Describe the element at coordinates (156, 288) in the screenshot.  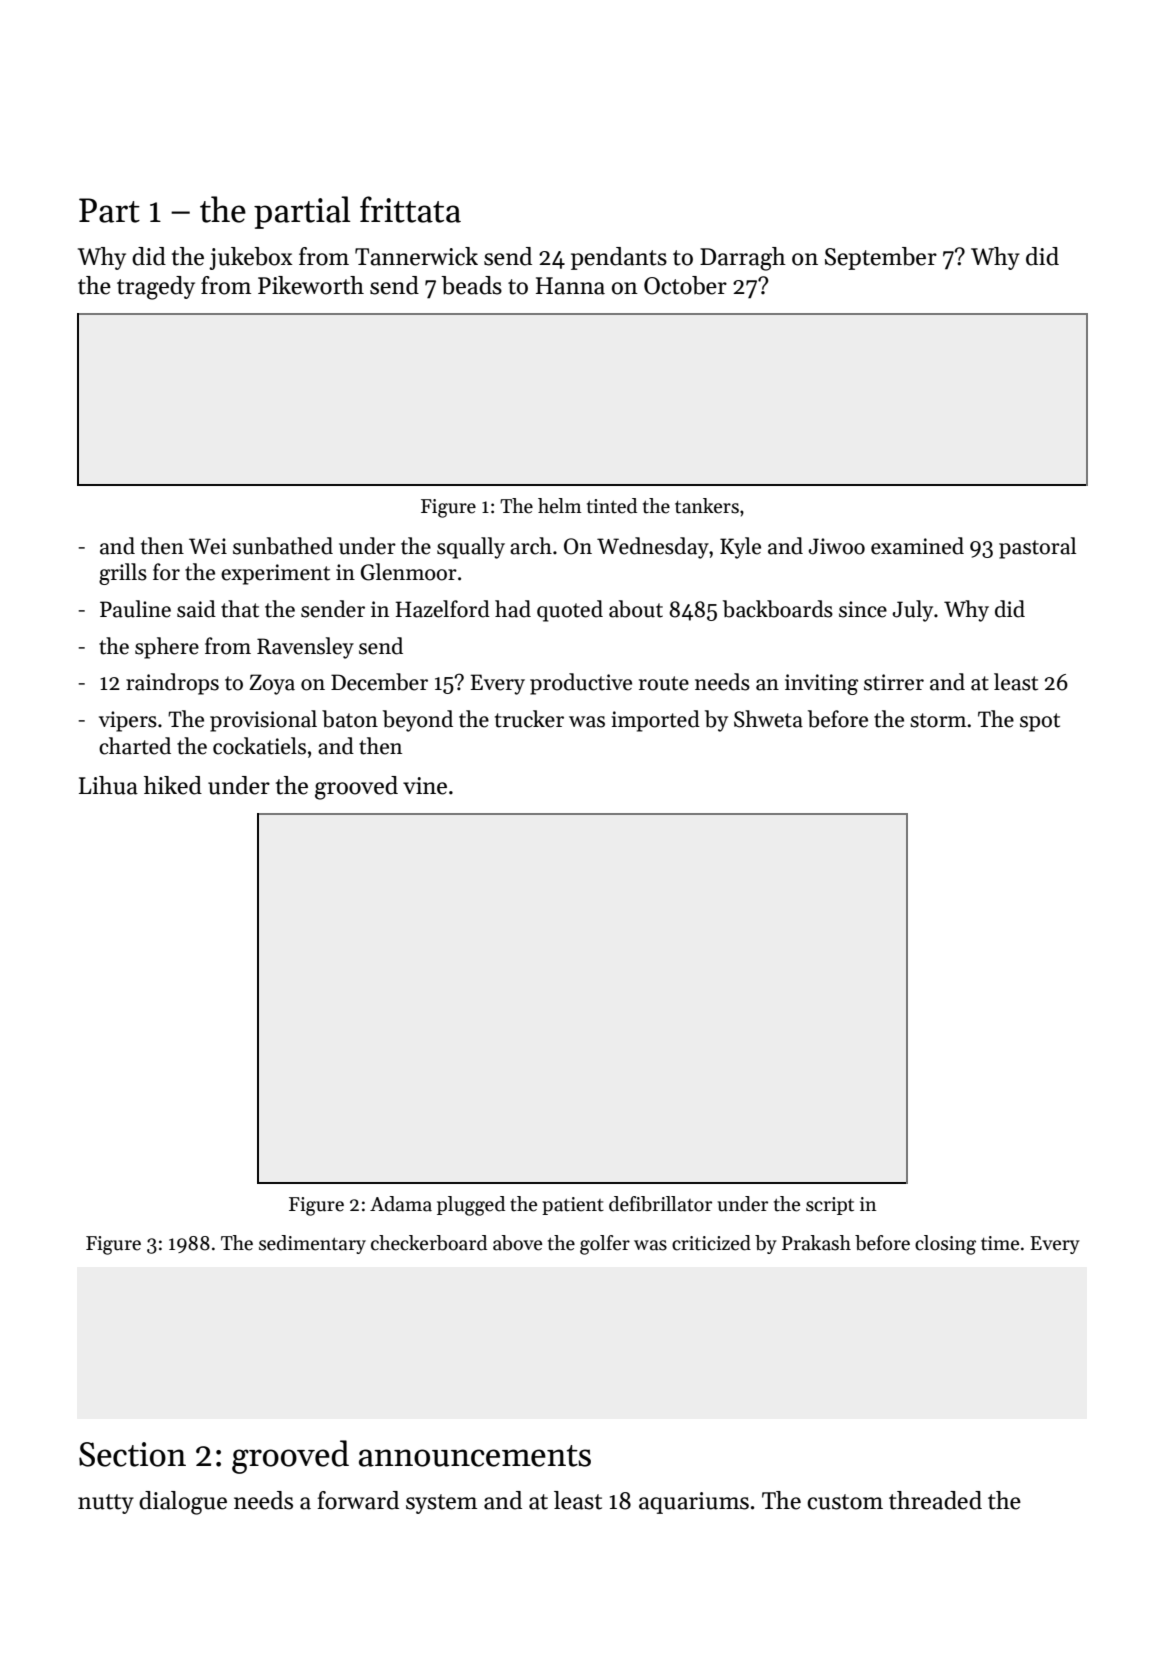
I see `tragedy` at that location.
